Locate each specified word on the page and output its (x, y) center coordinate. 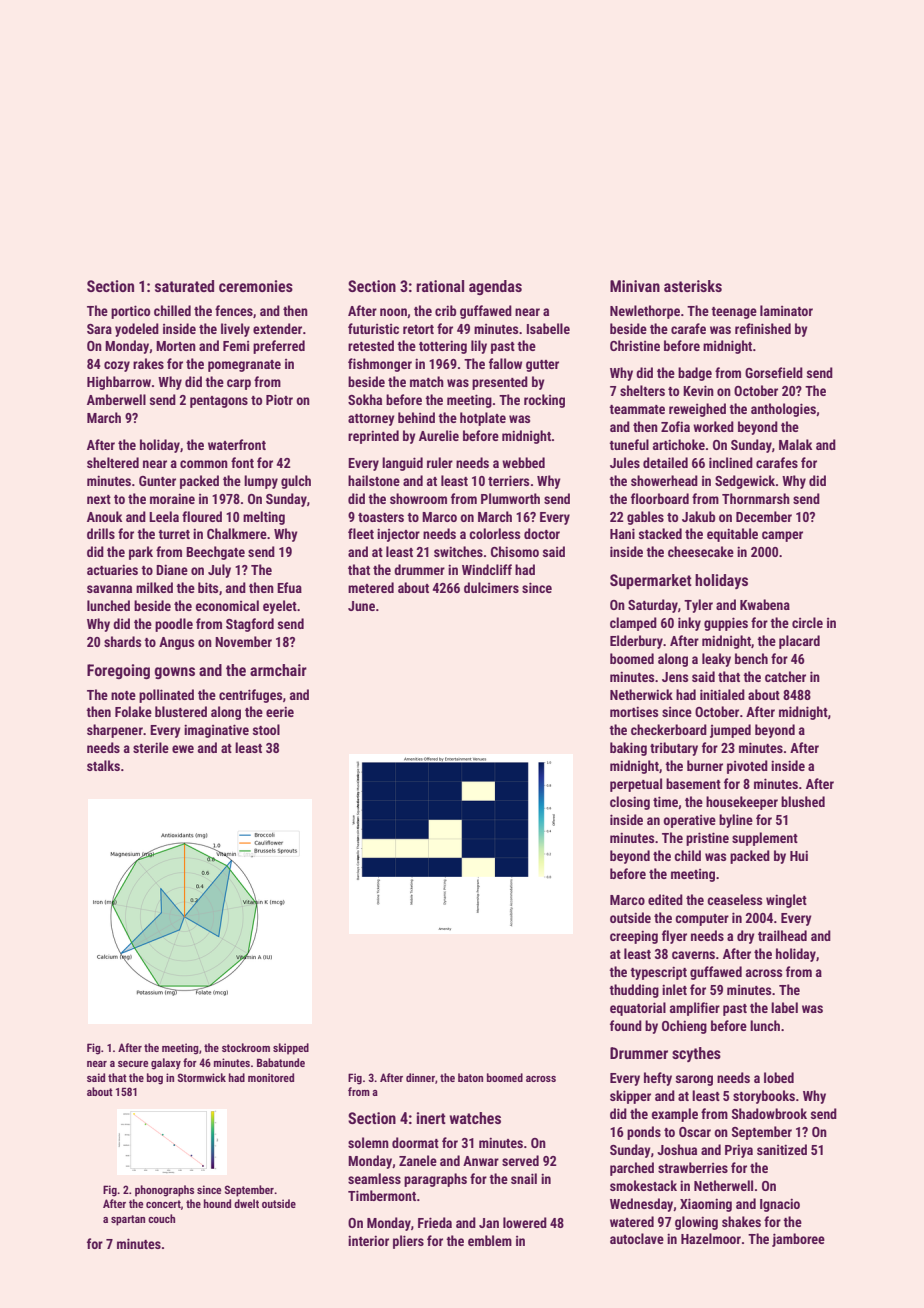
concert (163, 1204)
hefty (658, 1079)
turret (174, 534)
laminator (786, 310)
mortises (634, 711)
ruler (440, 462)
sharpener (115, 731)
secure (133, 1064)
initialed (722, 694)
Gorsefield (774, 372)
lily (479, 347)
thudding (634, 991)
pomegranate (244, 366)
